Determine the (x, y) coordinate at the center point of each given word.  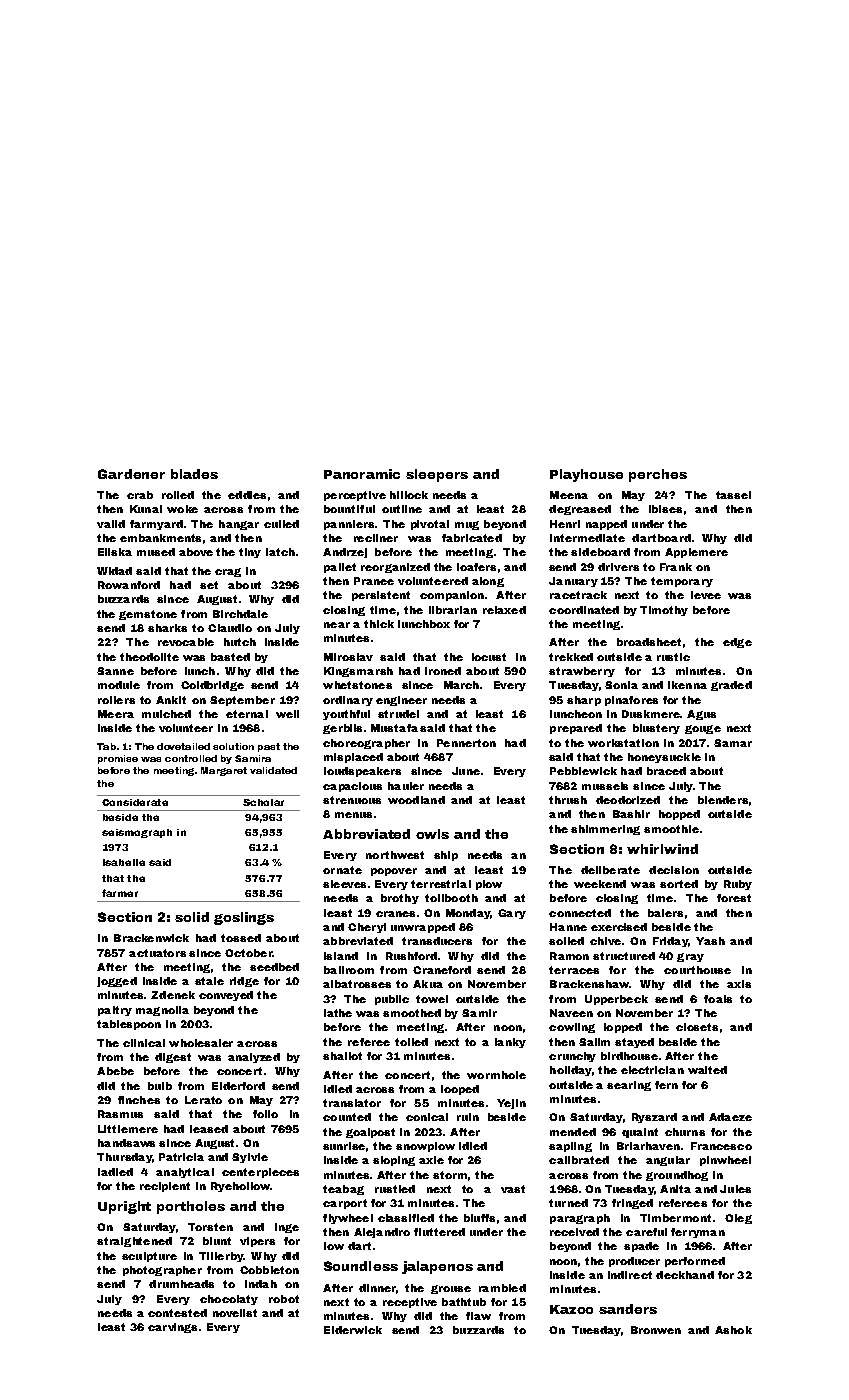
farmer (120, 893)
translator (352, 1103)
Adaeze (730, 1117)
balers (665, 913)
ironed (443, 671)
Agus (701, 715)
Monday (468, 914)
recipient (165, 1187)
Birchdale (240, 614)
